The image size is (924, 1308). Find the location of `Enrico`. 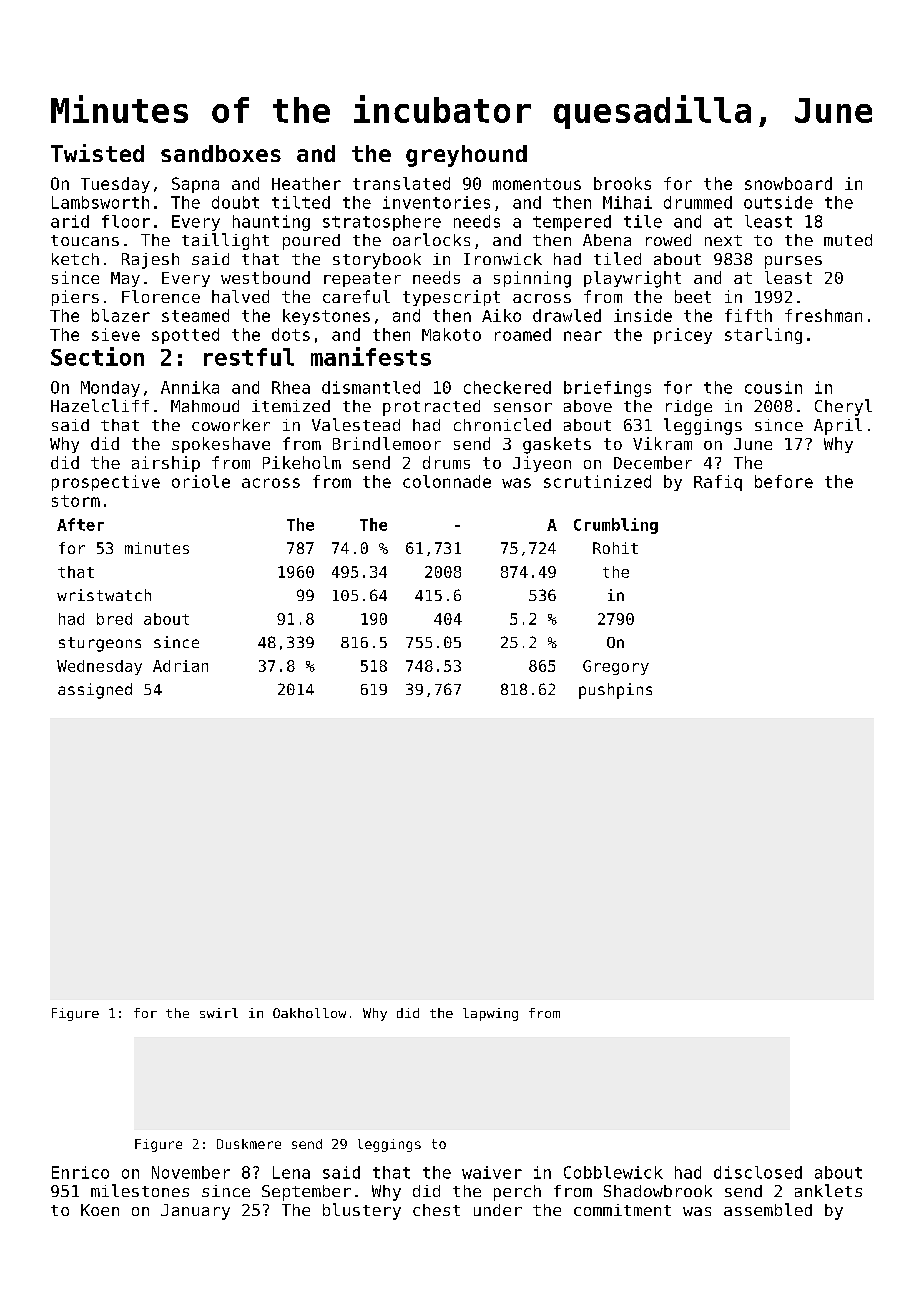

Enrico is located at coordinates (80, 1172).
